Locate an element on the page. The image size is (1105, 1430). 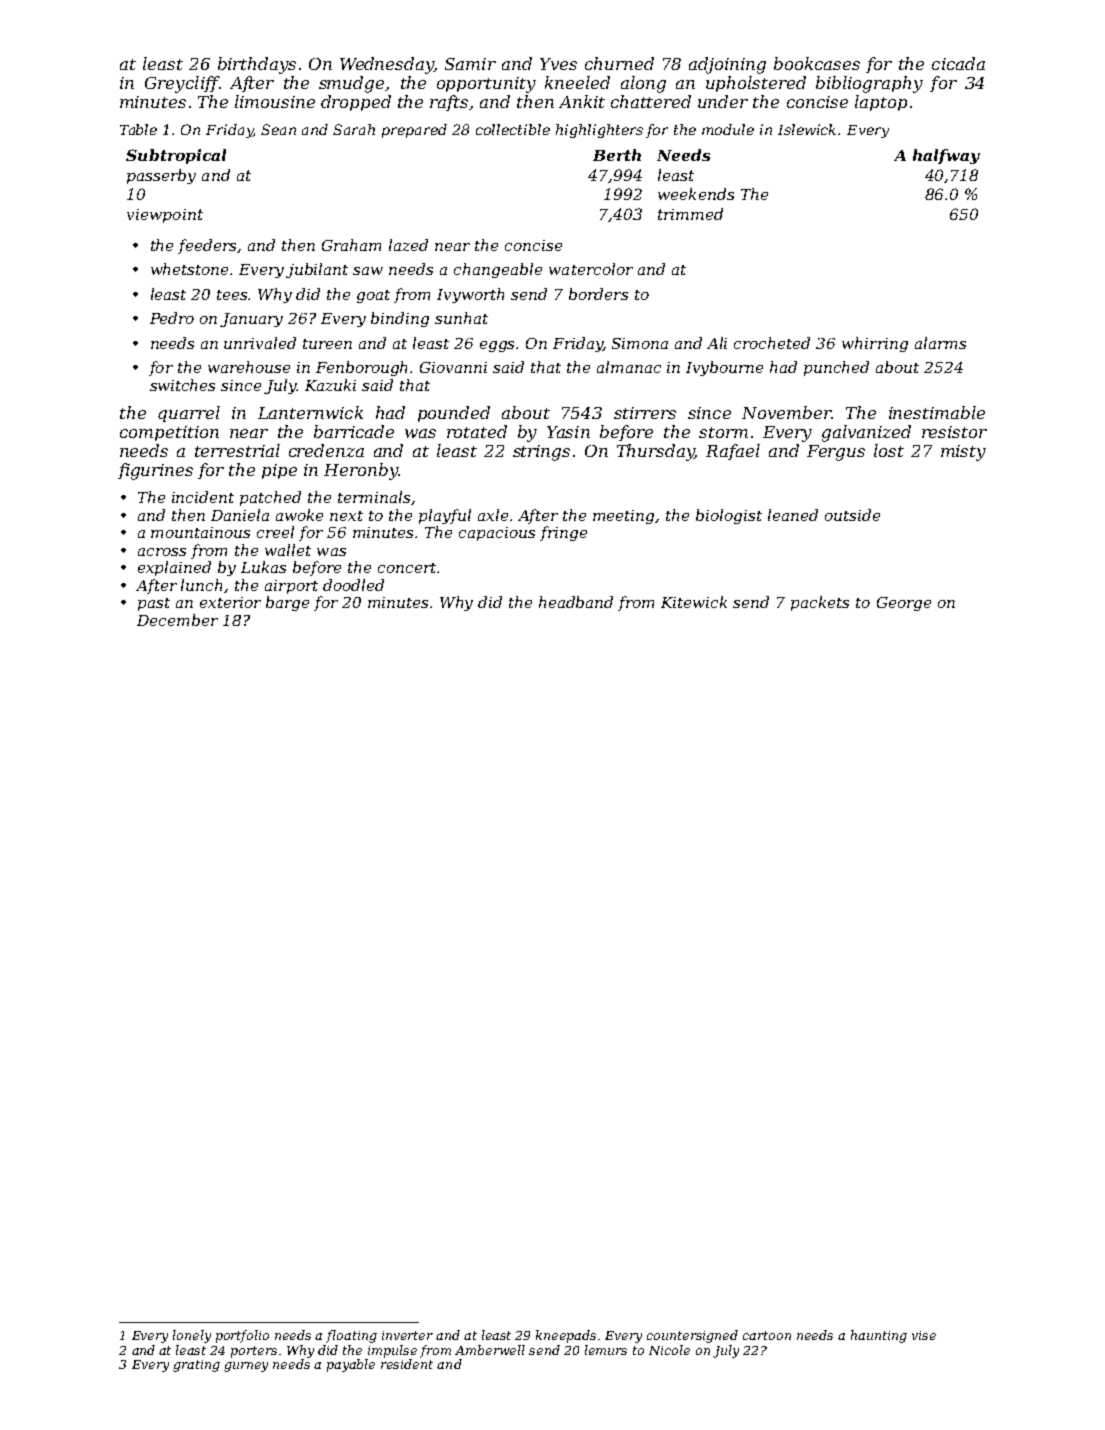
George is located at coordinates (904, 604).
